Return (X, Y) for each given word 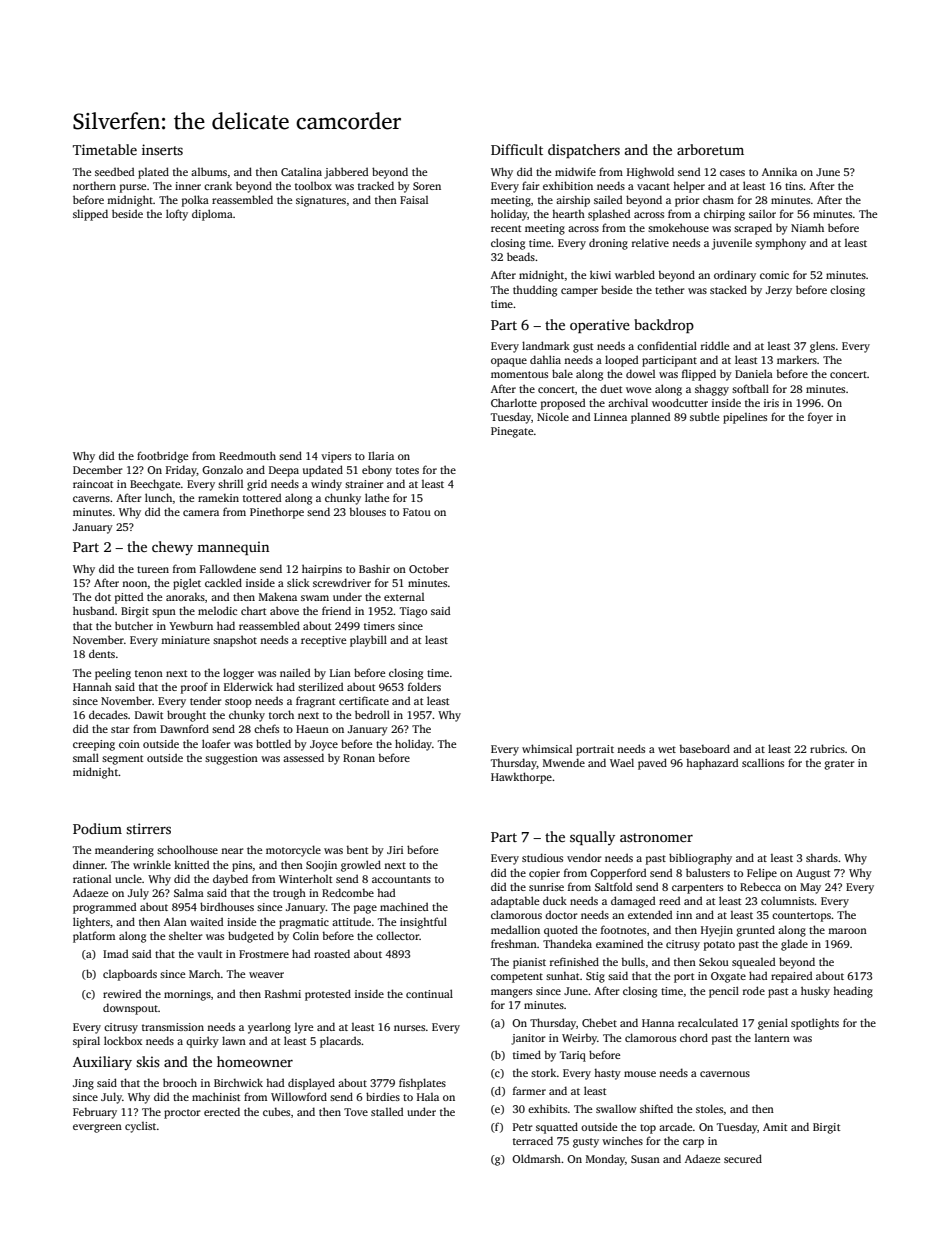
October (429, 568)
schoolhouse (187, 849)
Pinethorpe (277, 513)
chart (253, 610)
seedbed (114, 171)
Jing (83, 1084)
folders (424, 686)
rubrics (827, 748)
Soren (427, 186)
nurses (409, 1028)
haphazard (712, 764)
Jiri (395, 850)
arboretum (710, 149)
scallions (763, 762)
